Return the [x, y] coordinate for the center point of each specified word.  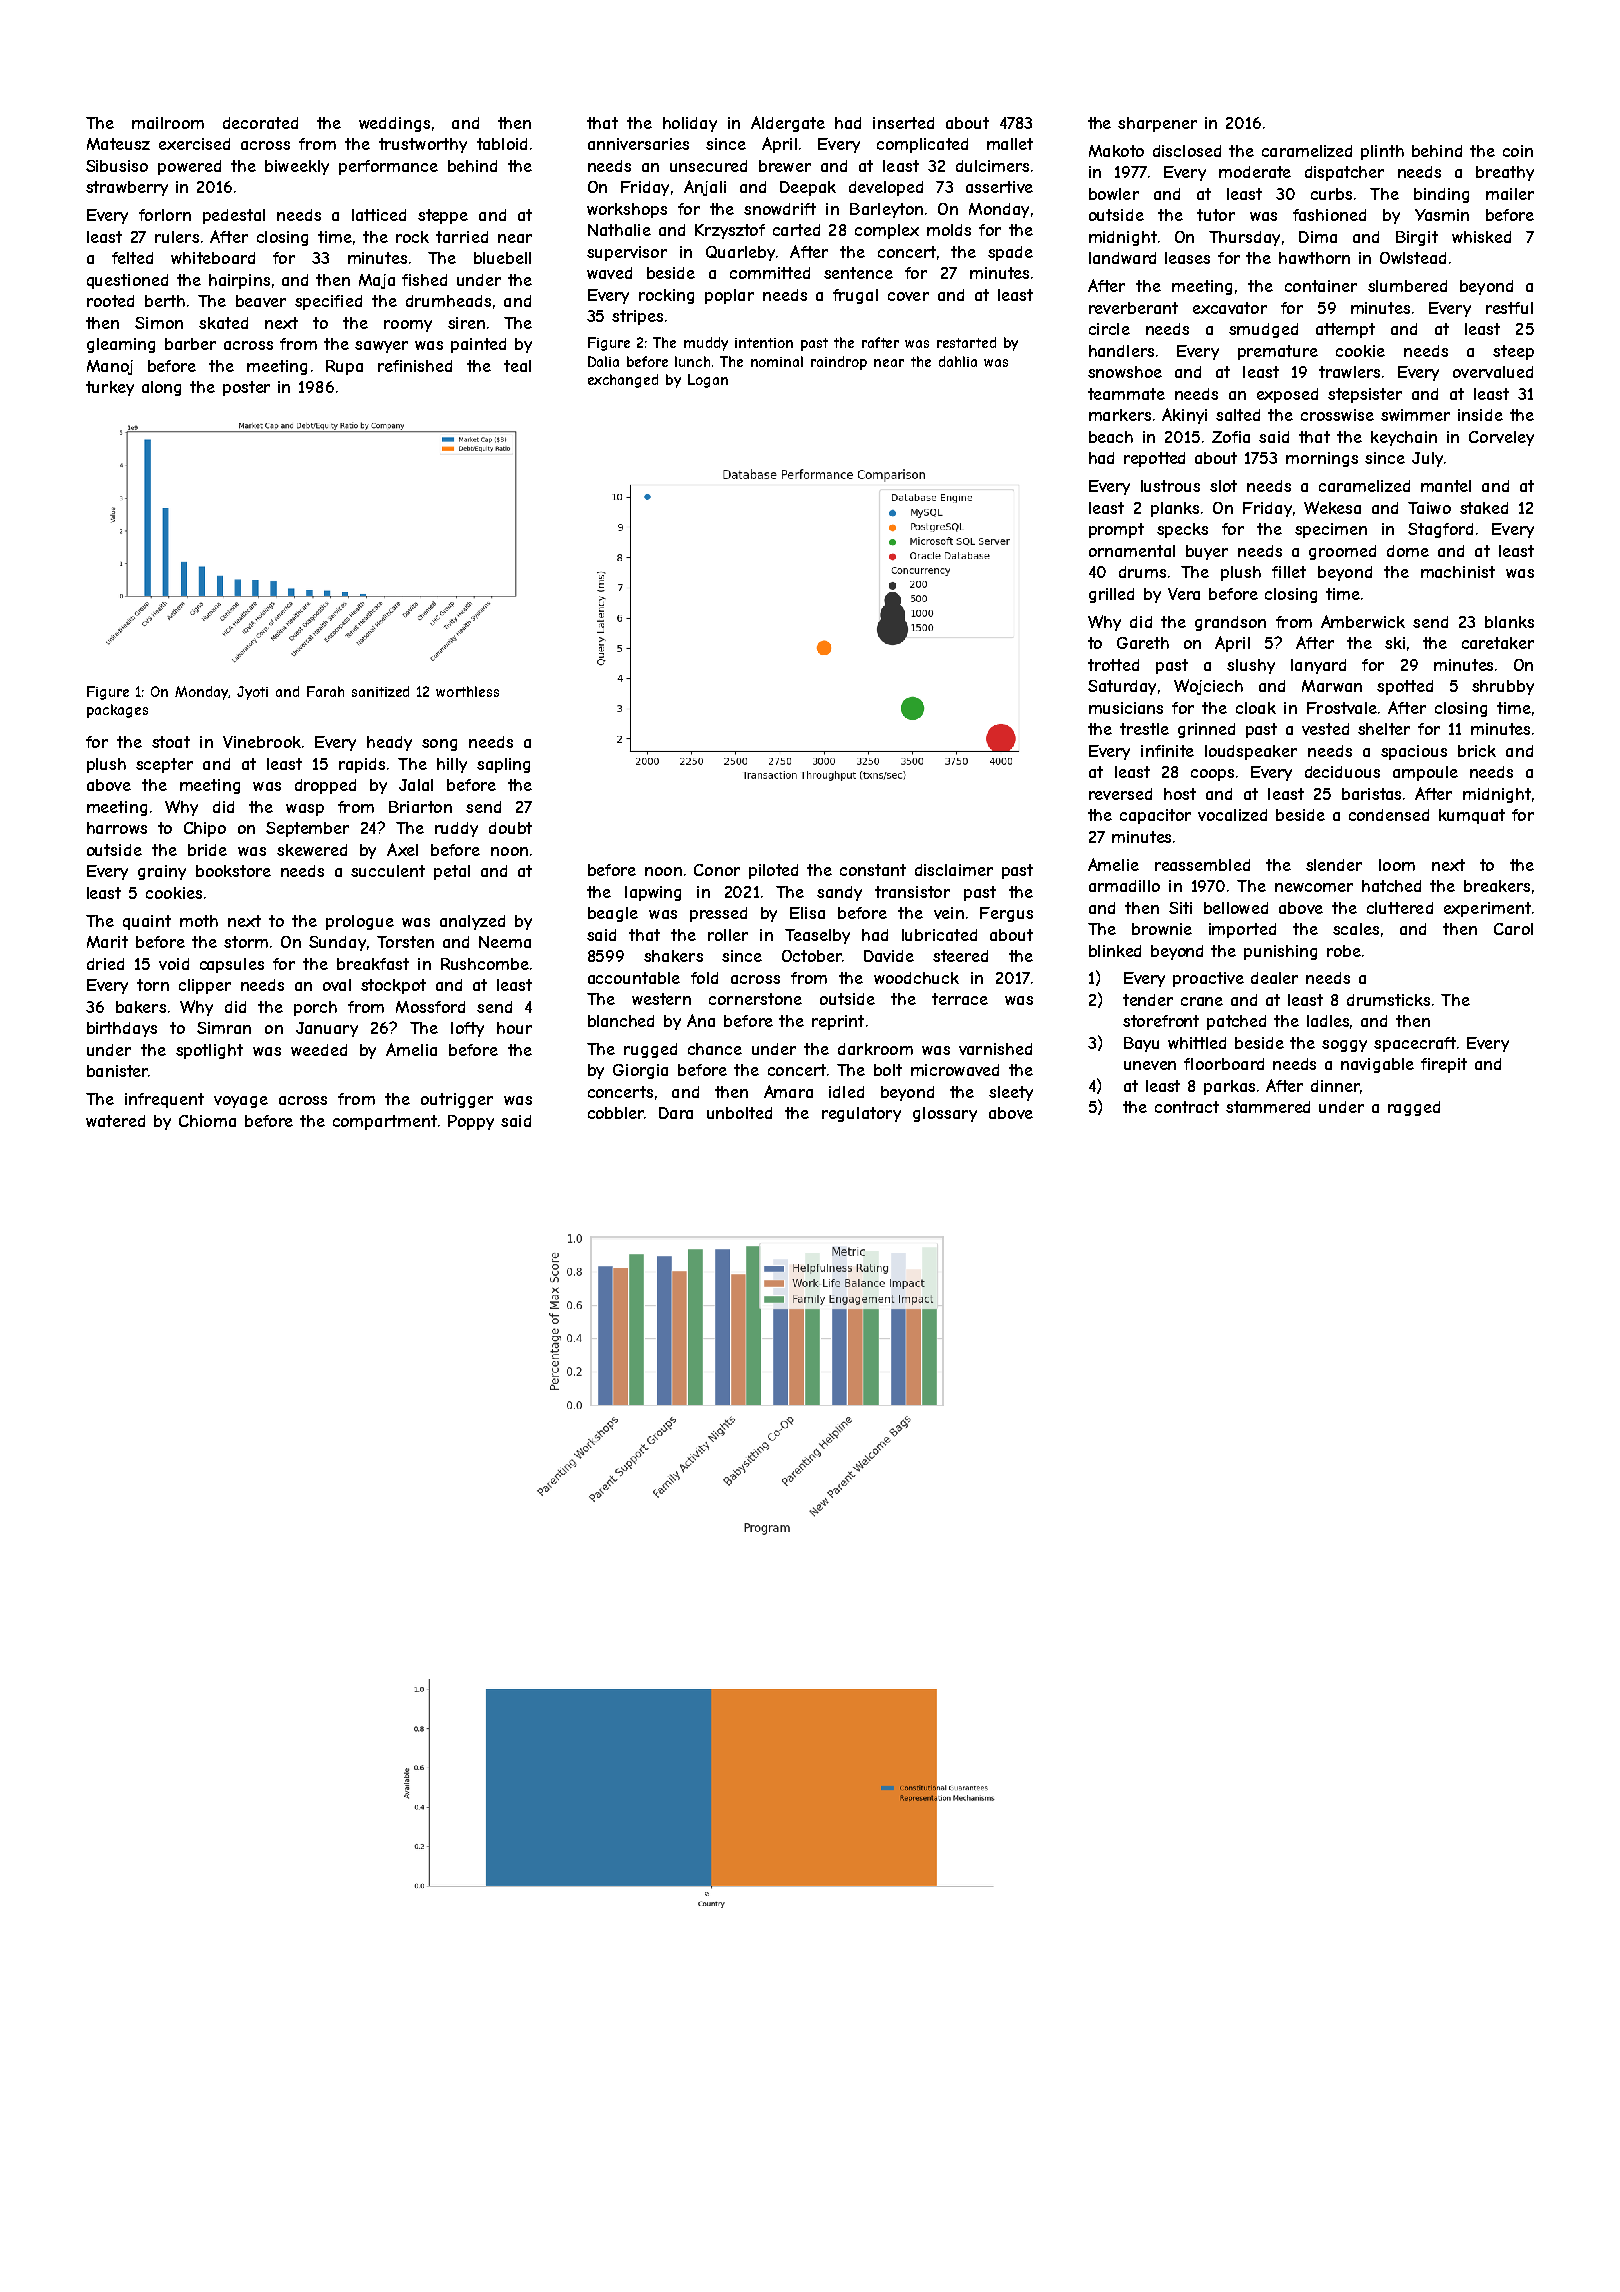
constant [873, 870]
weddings [394, 124]
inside [1480, 415]
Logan [708, 381]
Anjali [705, 188]
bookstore [233, 871]
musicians [1126, 708]
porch [315, 1008]
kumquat [1472, 816]
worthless [467, 691]
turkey [110, 388]
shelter [1384, 729]
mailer [1510, 194]
